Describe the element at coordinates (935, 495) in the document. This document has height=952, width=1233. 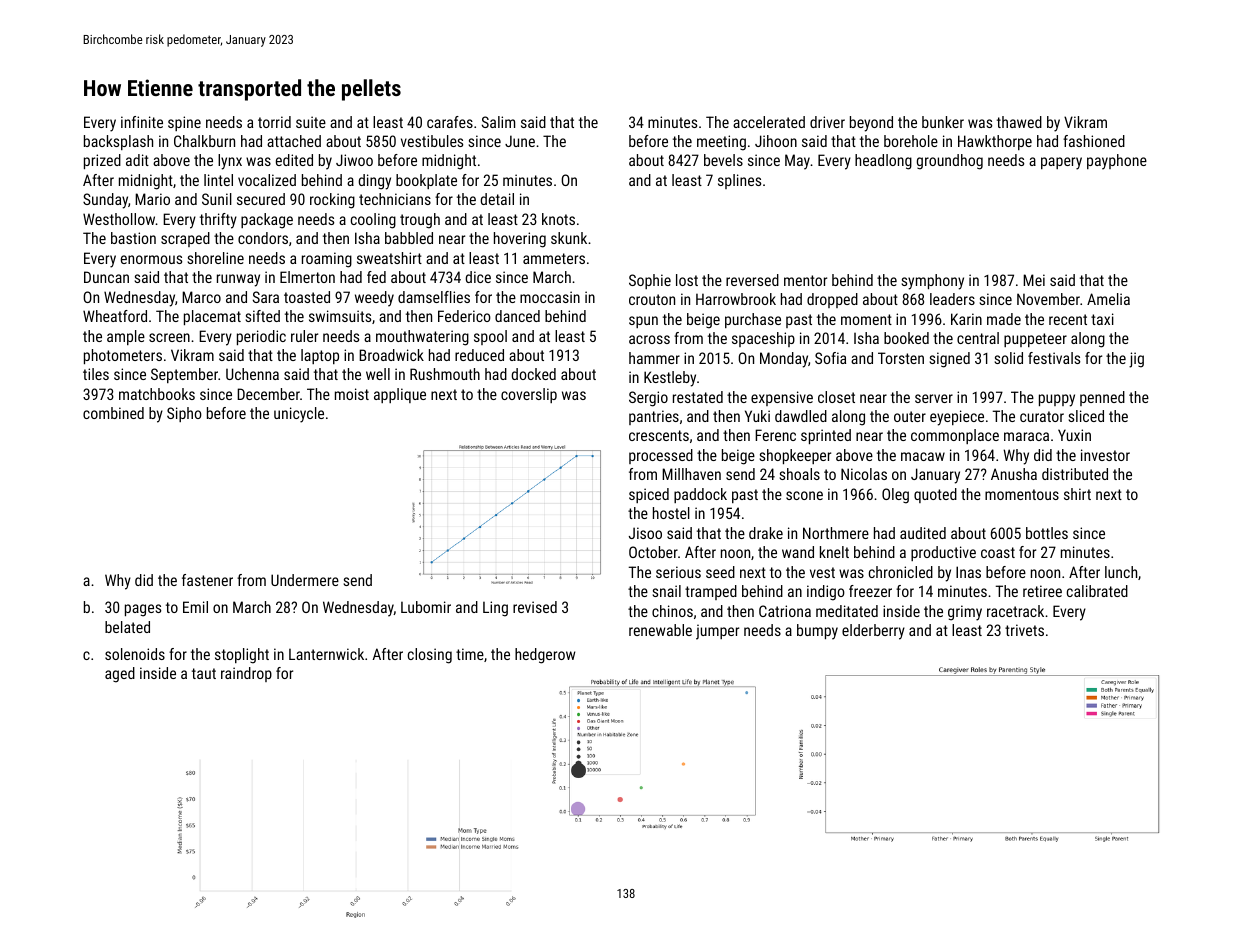
I see `quoted` at that location.
